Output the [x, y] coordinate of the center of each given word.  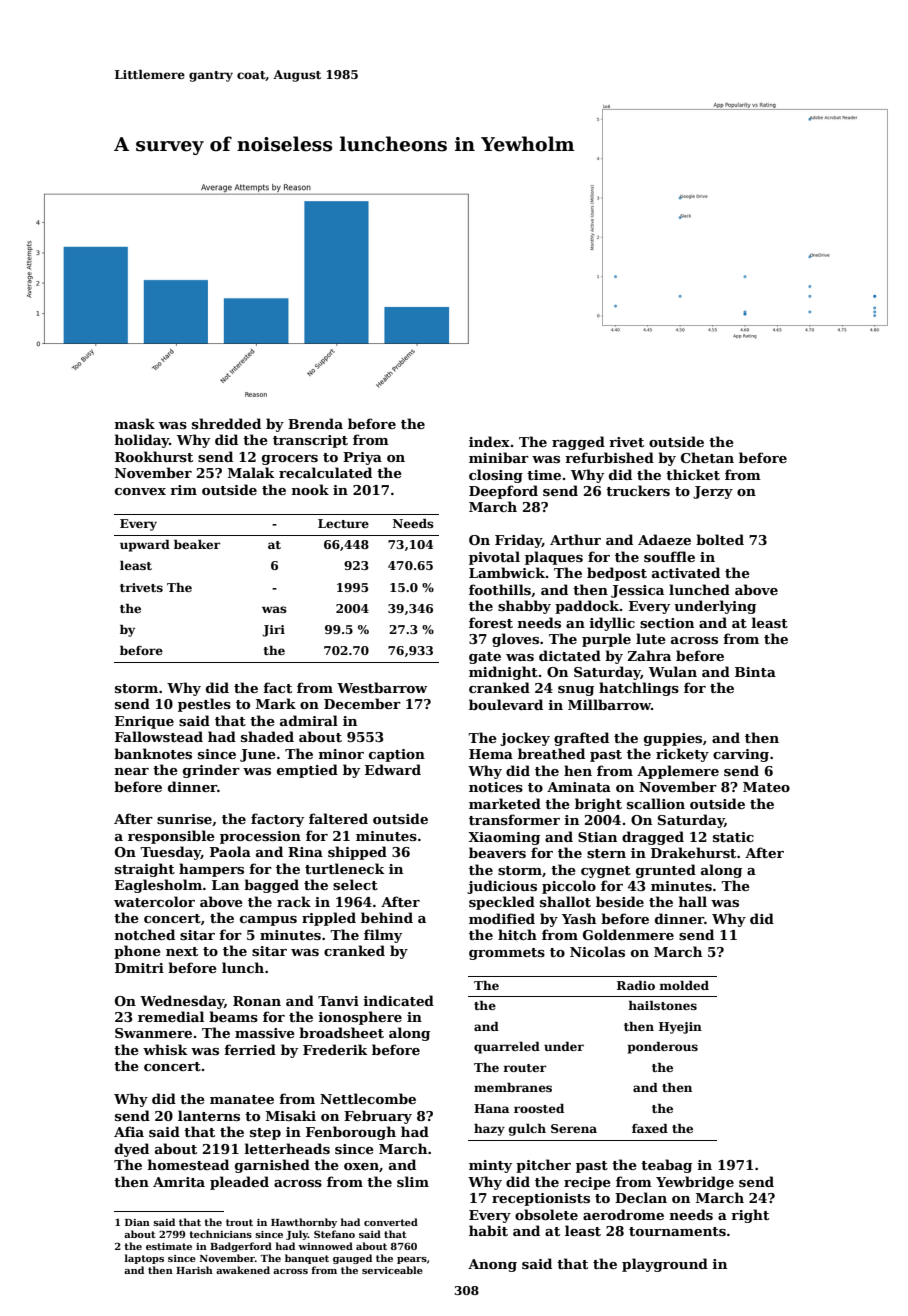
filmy [383, 936]
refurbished [609, 457]
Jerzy [713, 492]
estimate [169, 1246]
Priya [362, 458]
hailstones [662, 1005]
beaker [197, 544]
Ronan [257, 1001]
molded [684, 985]
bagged [271, 886]
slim [413, 1181]
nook [310, 489]
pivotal [494, 558]
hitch [517, 934]
